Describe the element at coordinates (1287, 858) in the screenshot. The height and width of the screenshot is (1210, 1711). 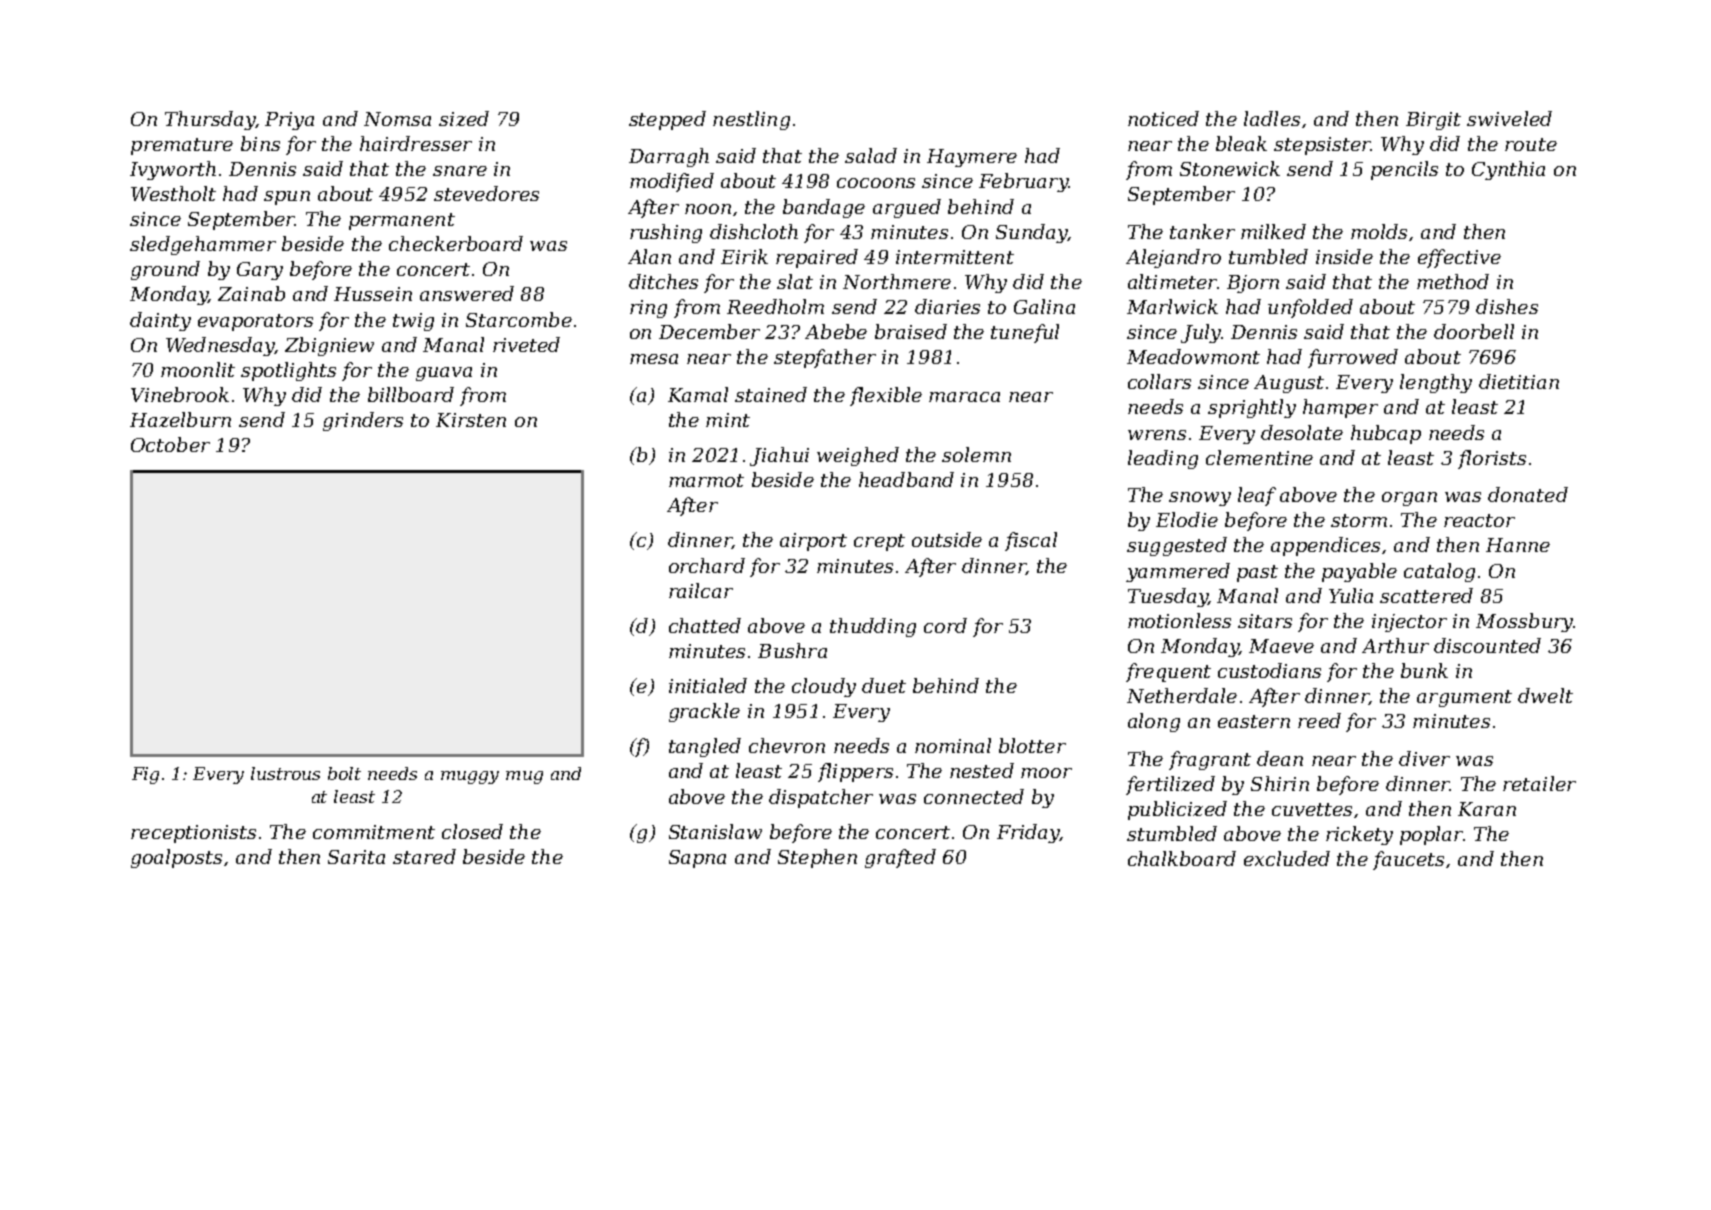
I see `excluded` at that location.
